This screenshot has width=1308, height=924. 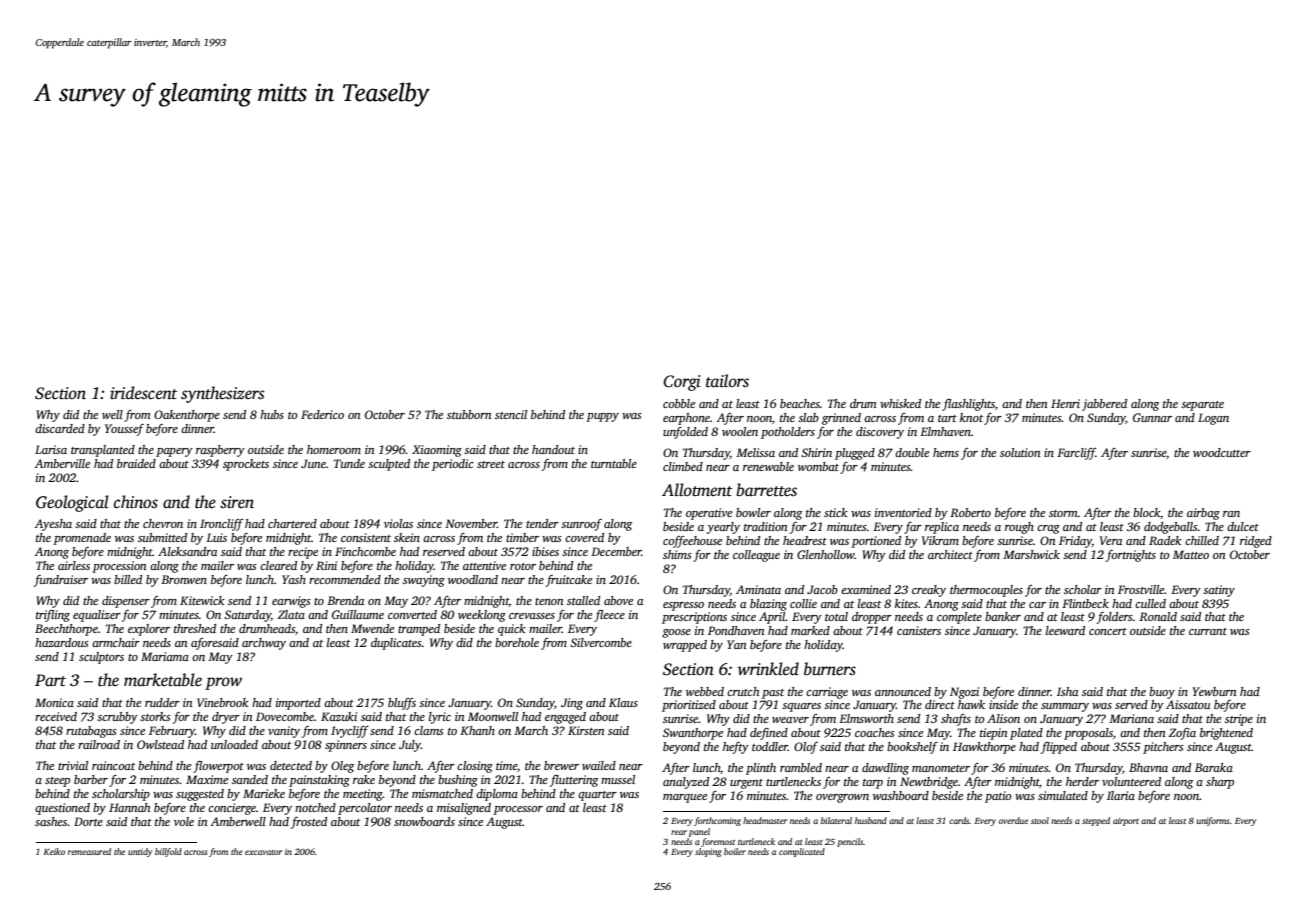 What do you see at coordinates (618, 779) in the screenshot?
I see `mussel` at bounding box center [618, 779].
